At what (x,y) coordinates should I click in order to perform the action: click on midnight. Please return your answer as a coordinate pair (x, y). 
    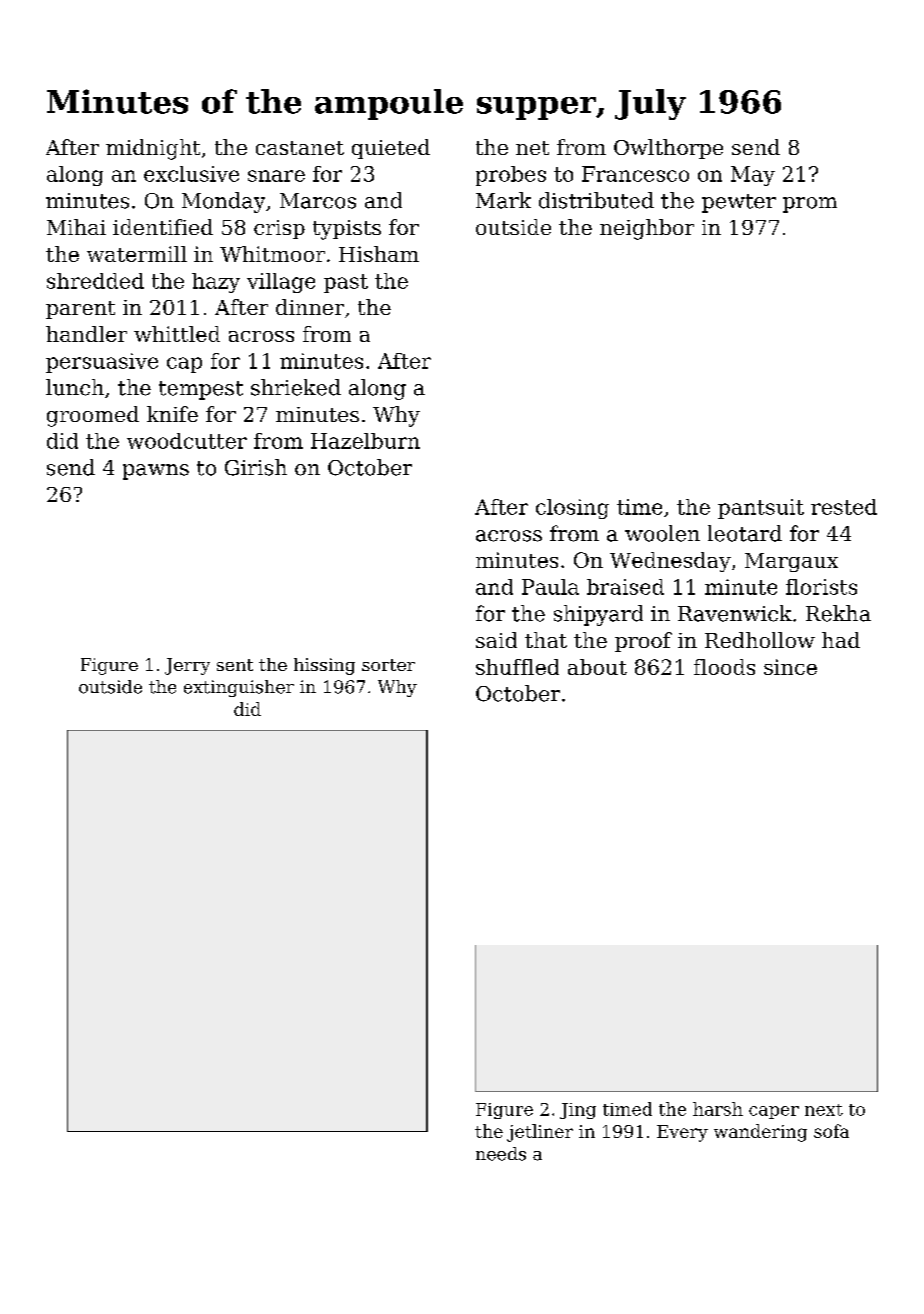
    Looking at the image, I should click on (153, 149).
